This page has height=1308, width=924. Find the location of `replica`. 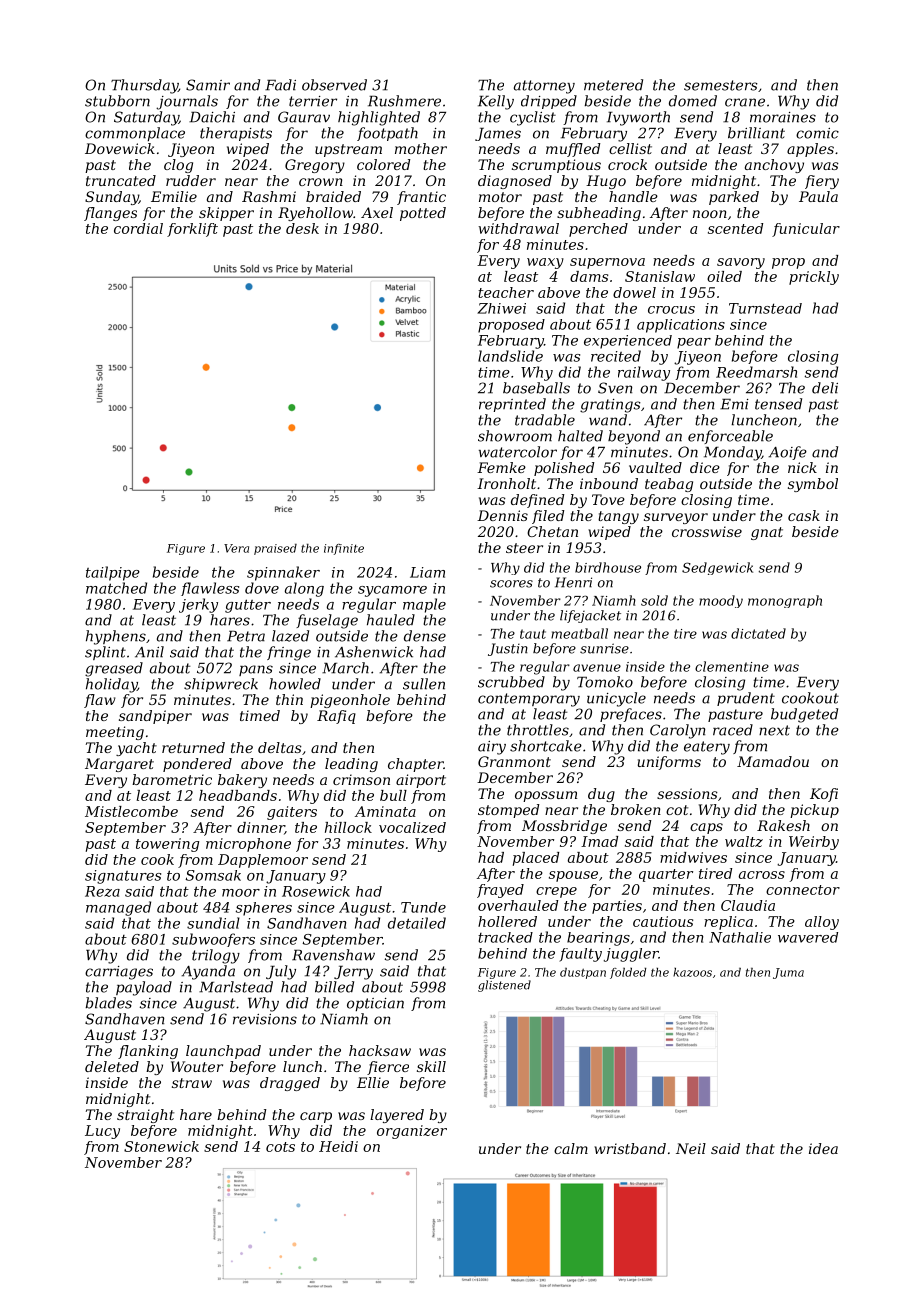

replica is located at coordinates (728, 923).
